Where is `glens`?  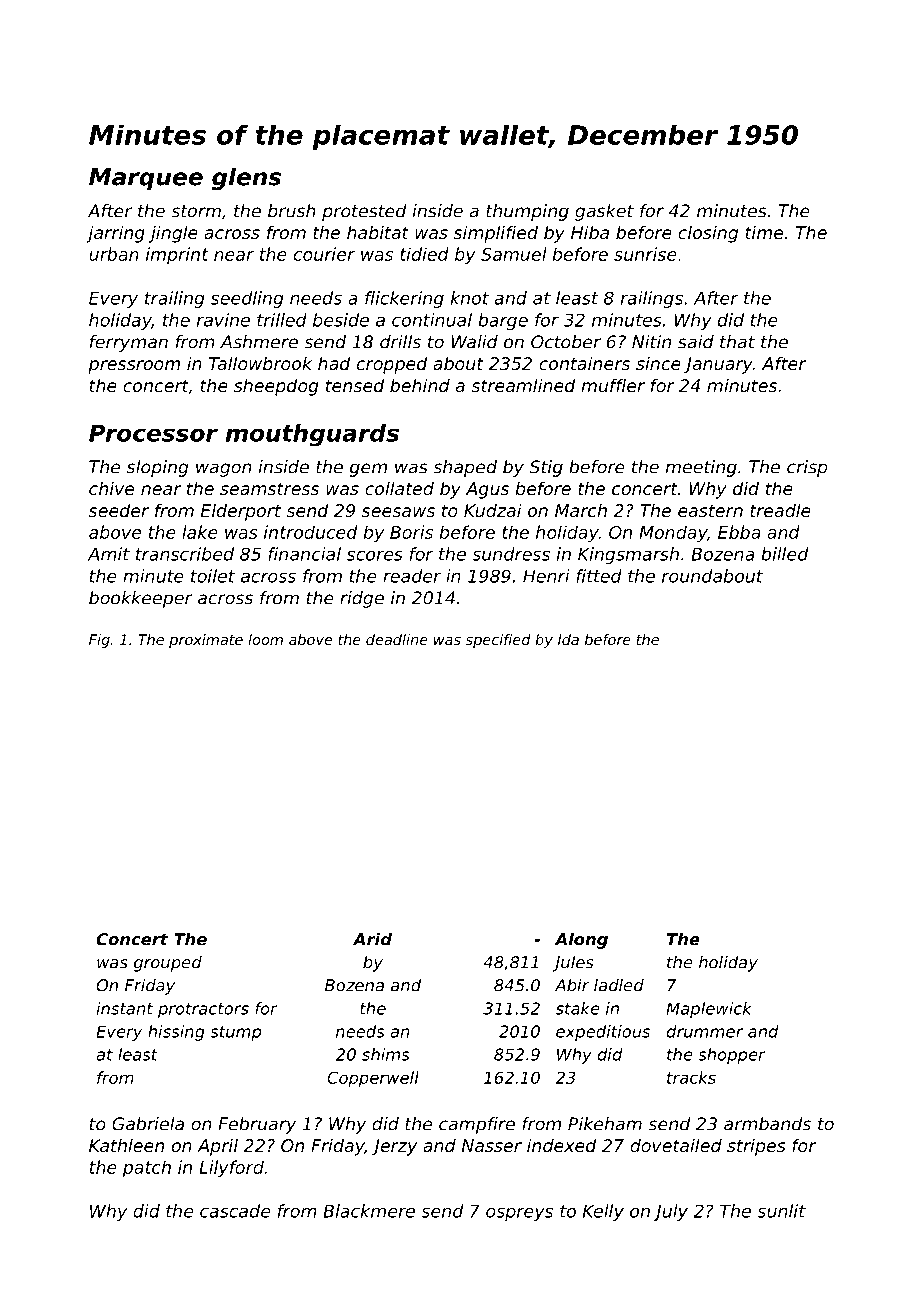
glens is located at coordinates (246, 179).
